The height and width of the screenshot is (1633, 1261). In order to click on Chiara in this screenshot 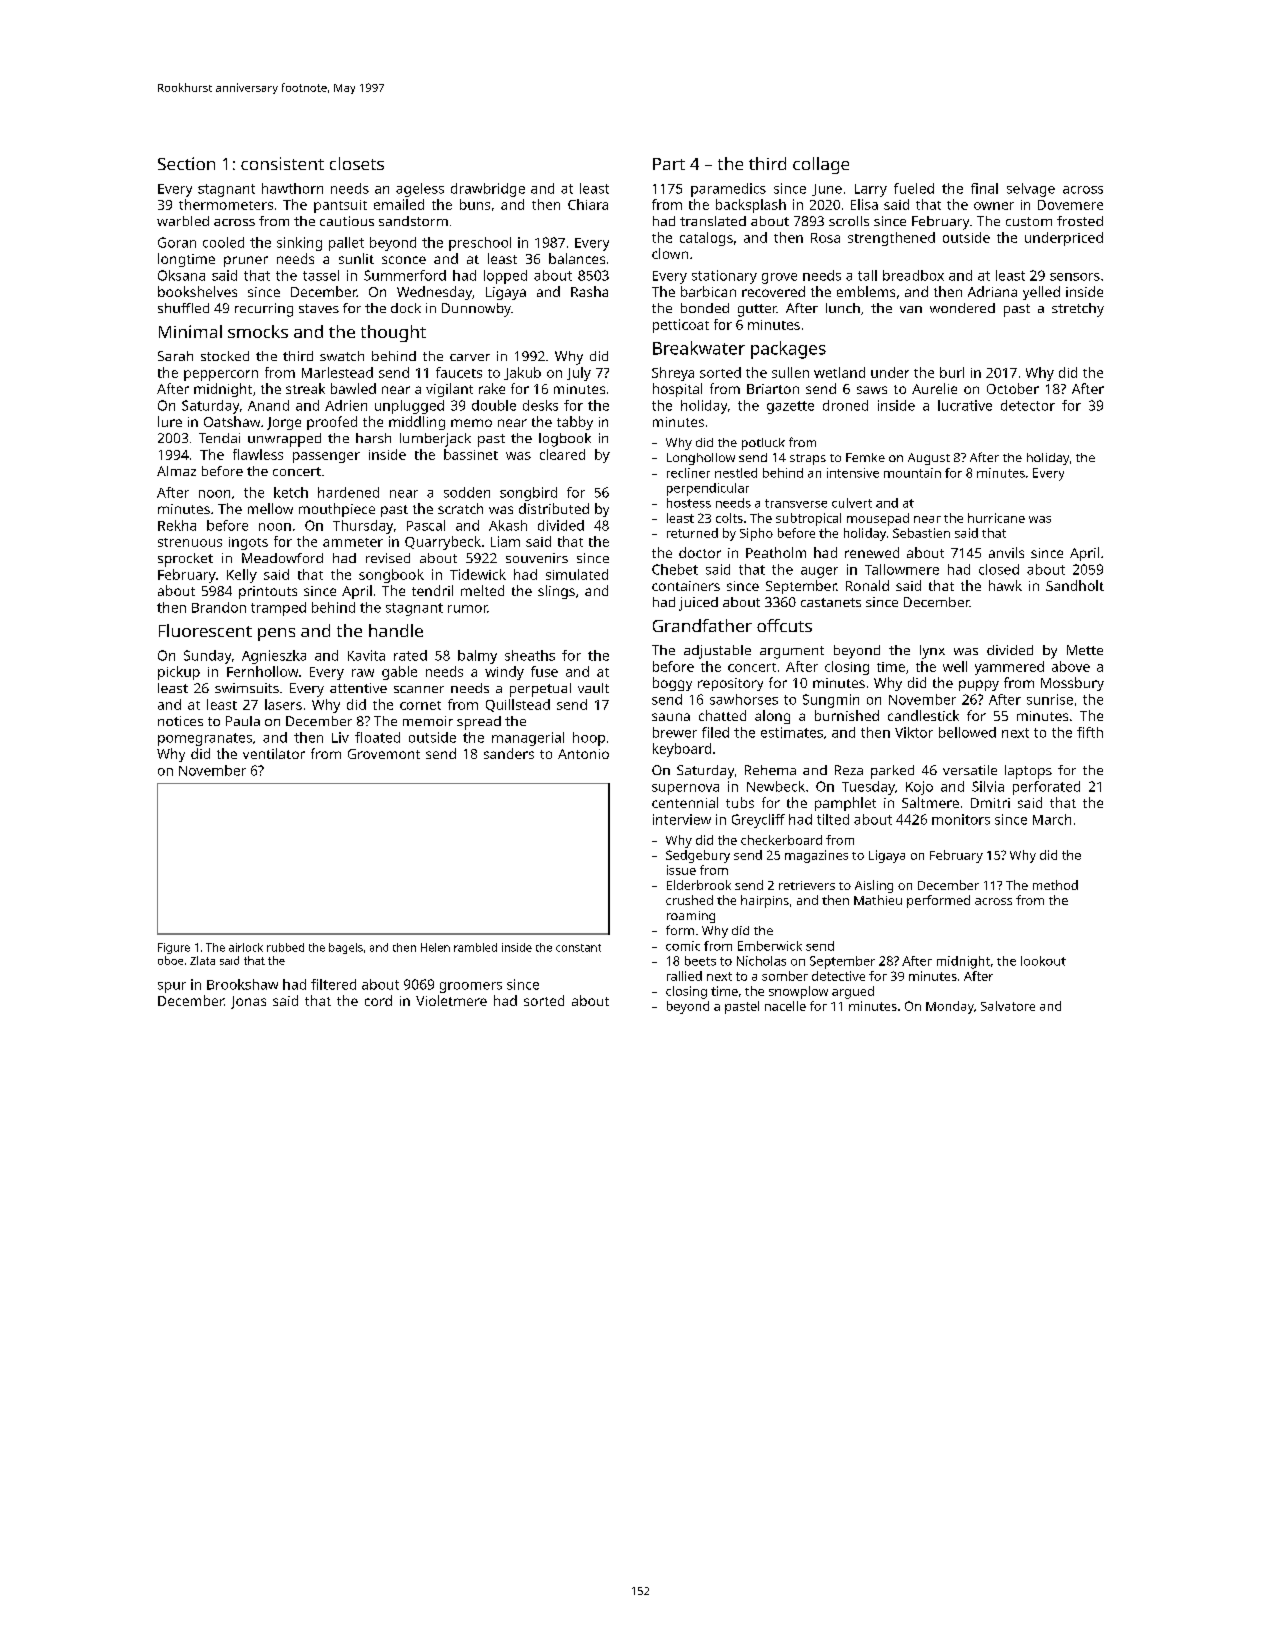, I will do `click(588, 204)`.
